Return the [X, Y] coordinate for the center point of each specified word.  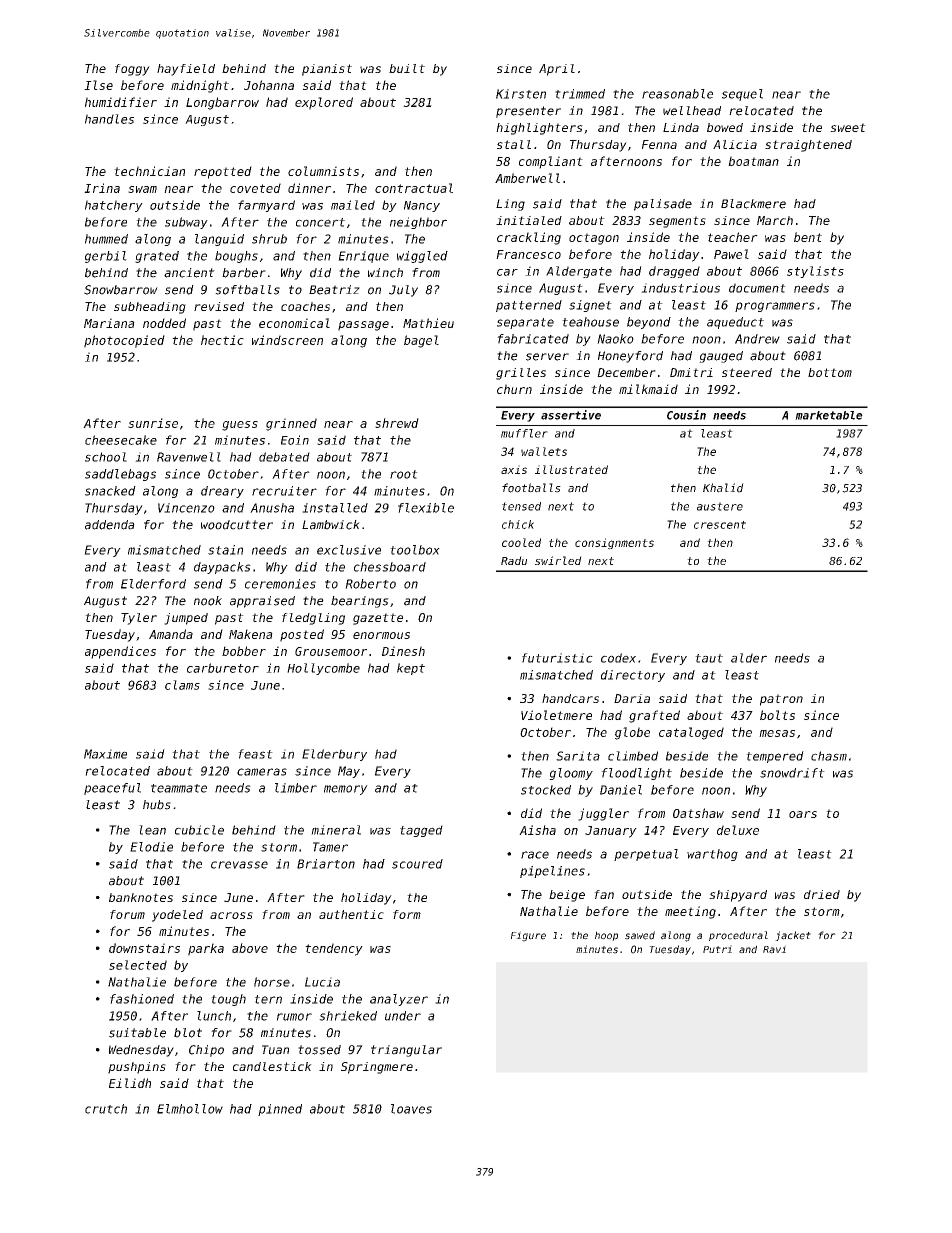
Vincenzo [186, 508]
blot [188, 1033]
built [407, 68]
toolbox [415, 550]
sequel [742, 95]
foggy [132, 70]
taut [709, 658]
